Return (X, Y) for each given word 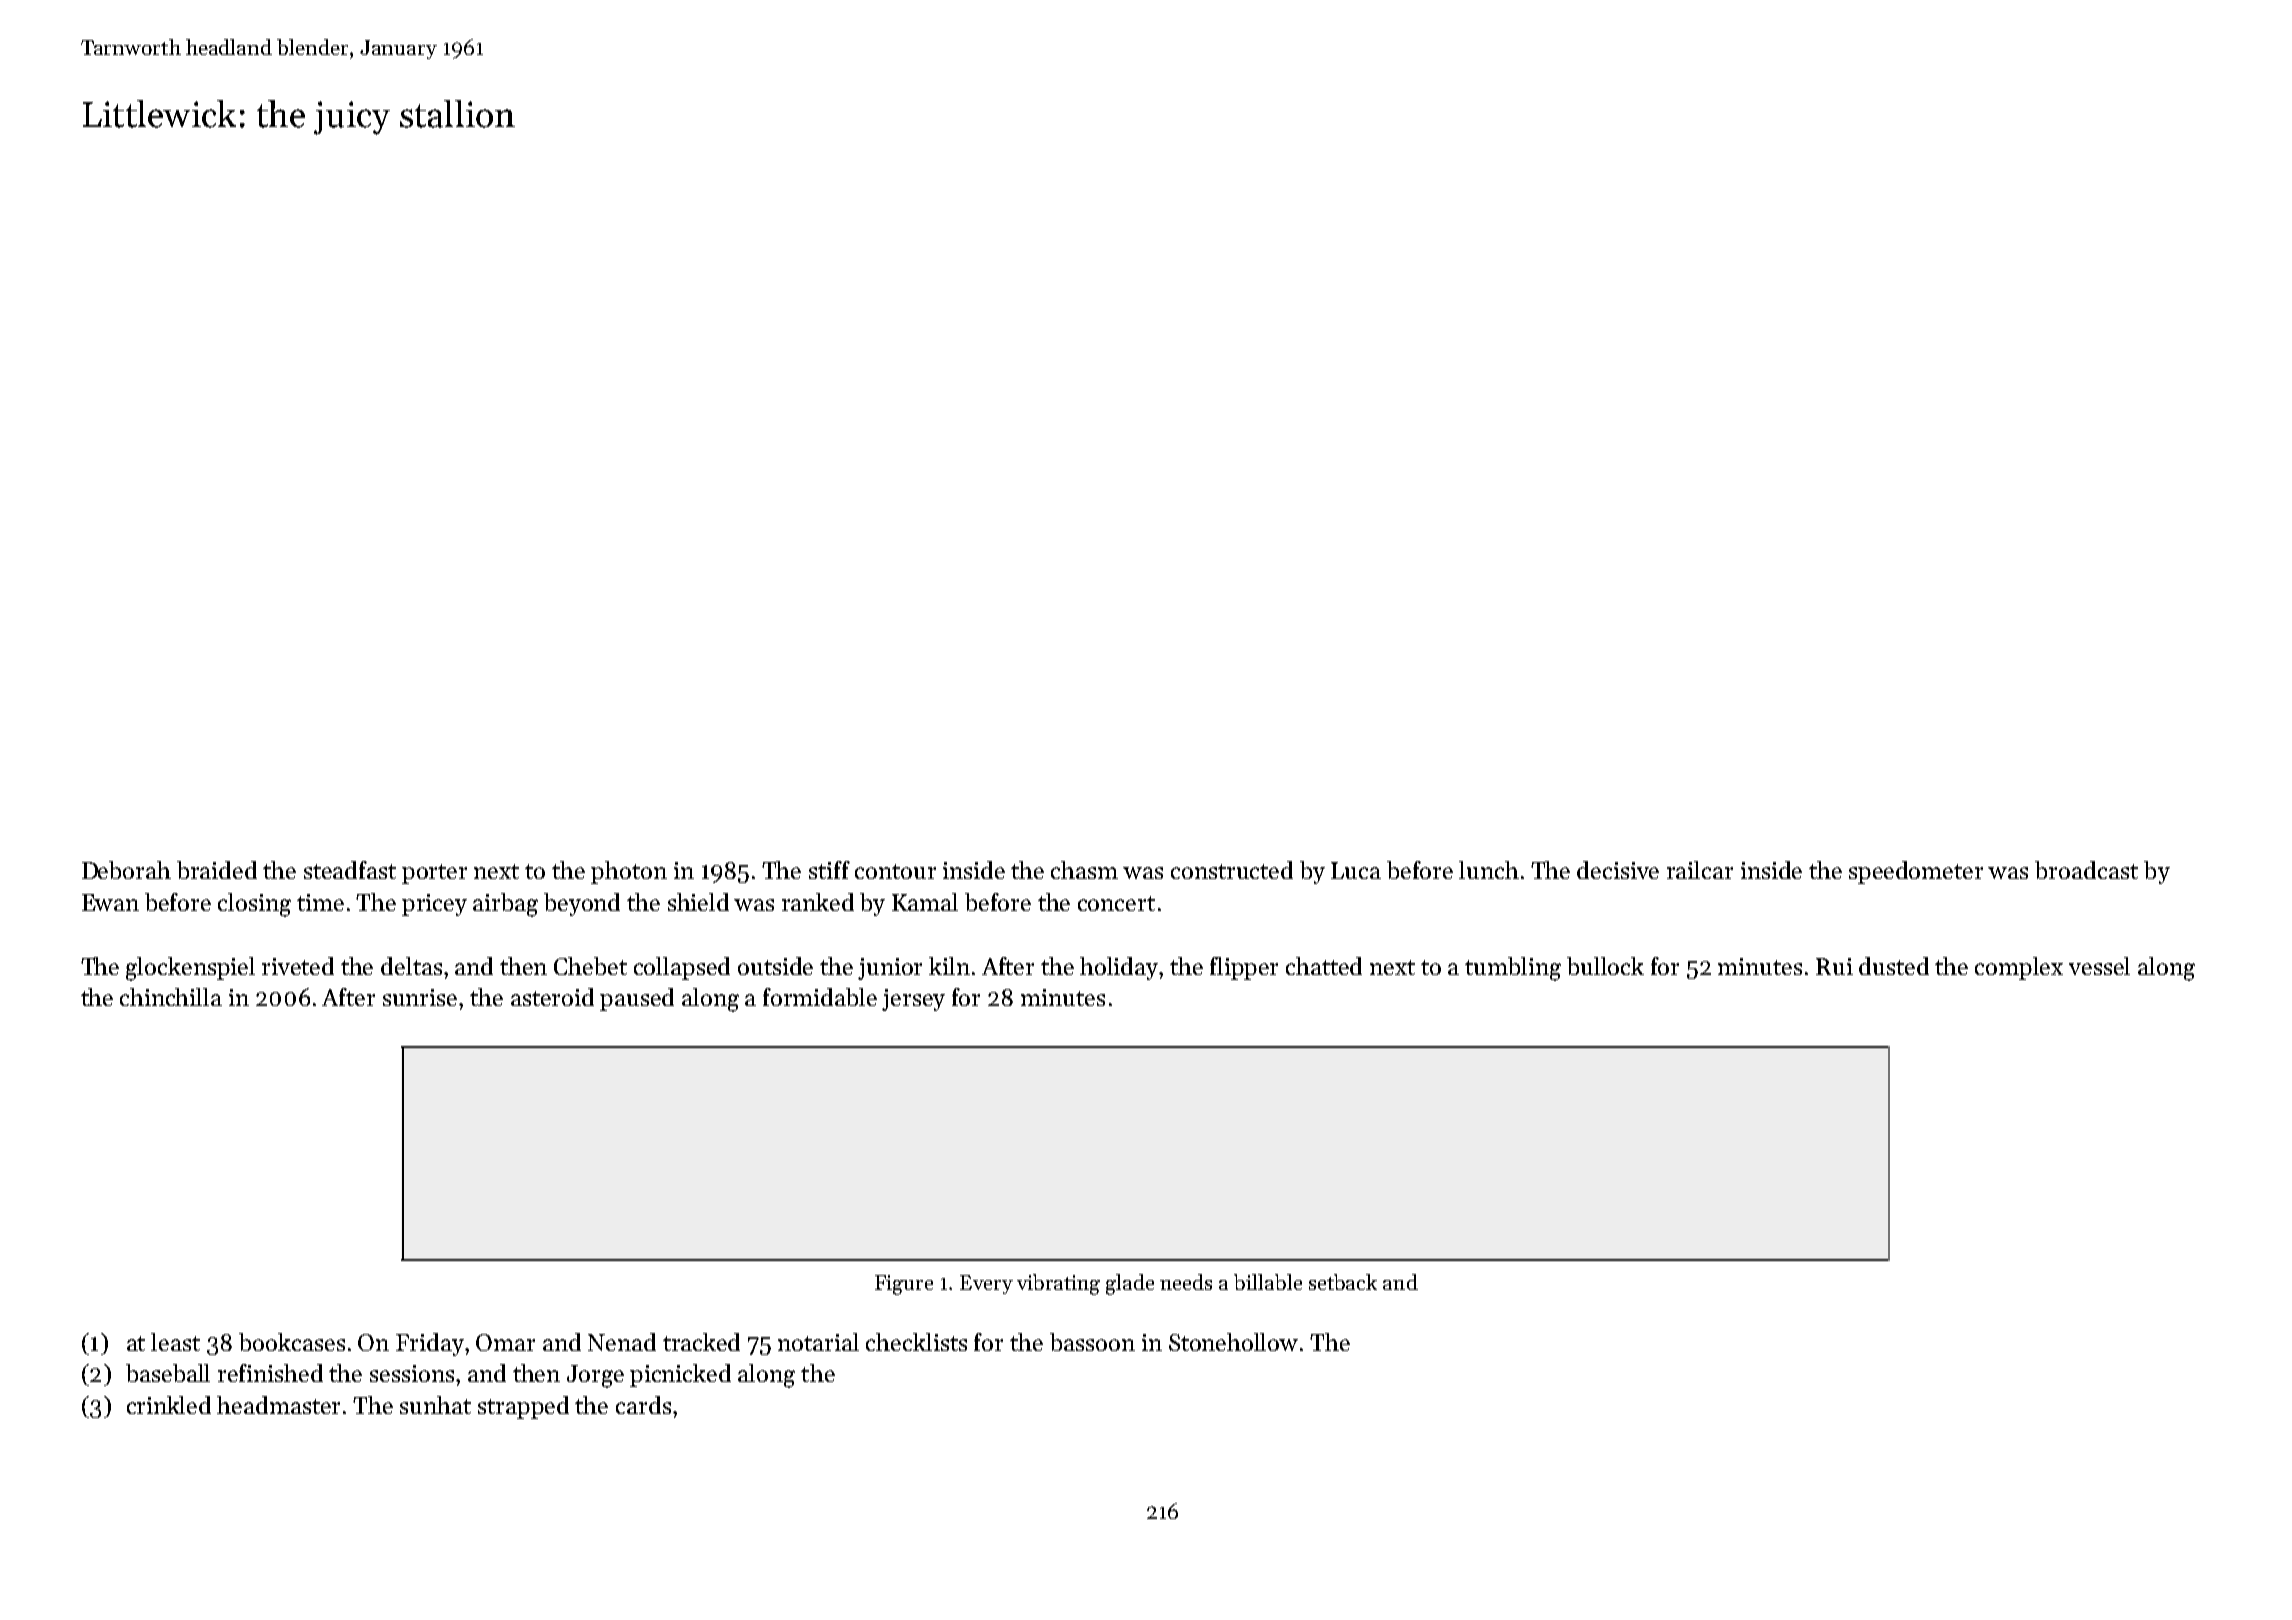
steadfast (350, 870)
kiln (949, 966)
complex (2019, 968)
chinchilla (171, 997)
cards (643, 1405)
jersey (913, 1000)
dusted (1894, 966)
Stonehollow (1233, 1342)
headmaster (278, 1405)
